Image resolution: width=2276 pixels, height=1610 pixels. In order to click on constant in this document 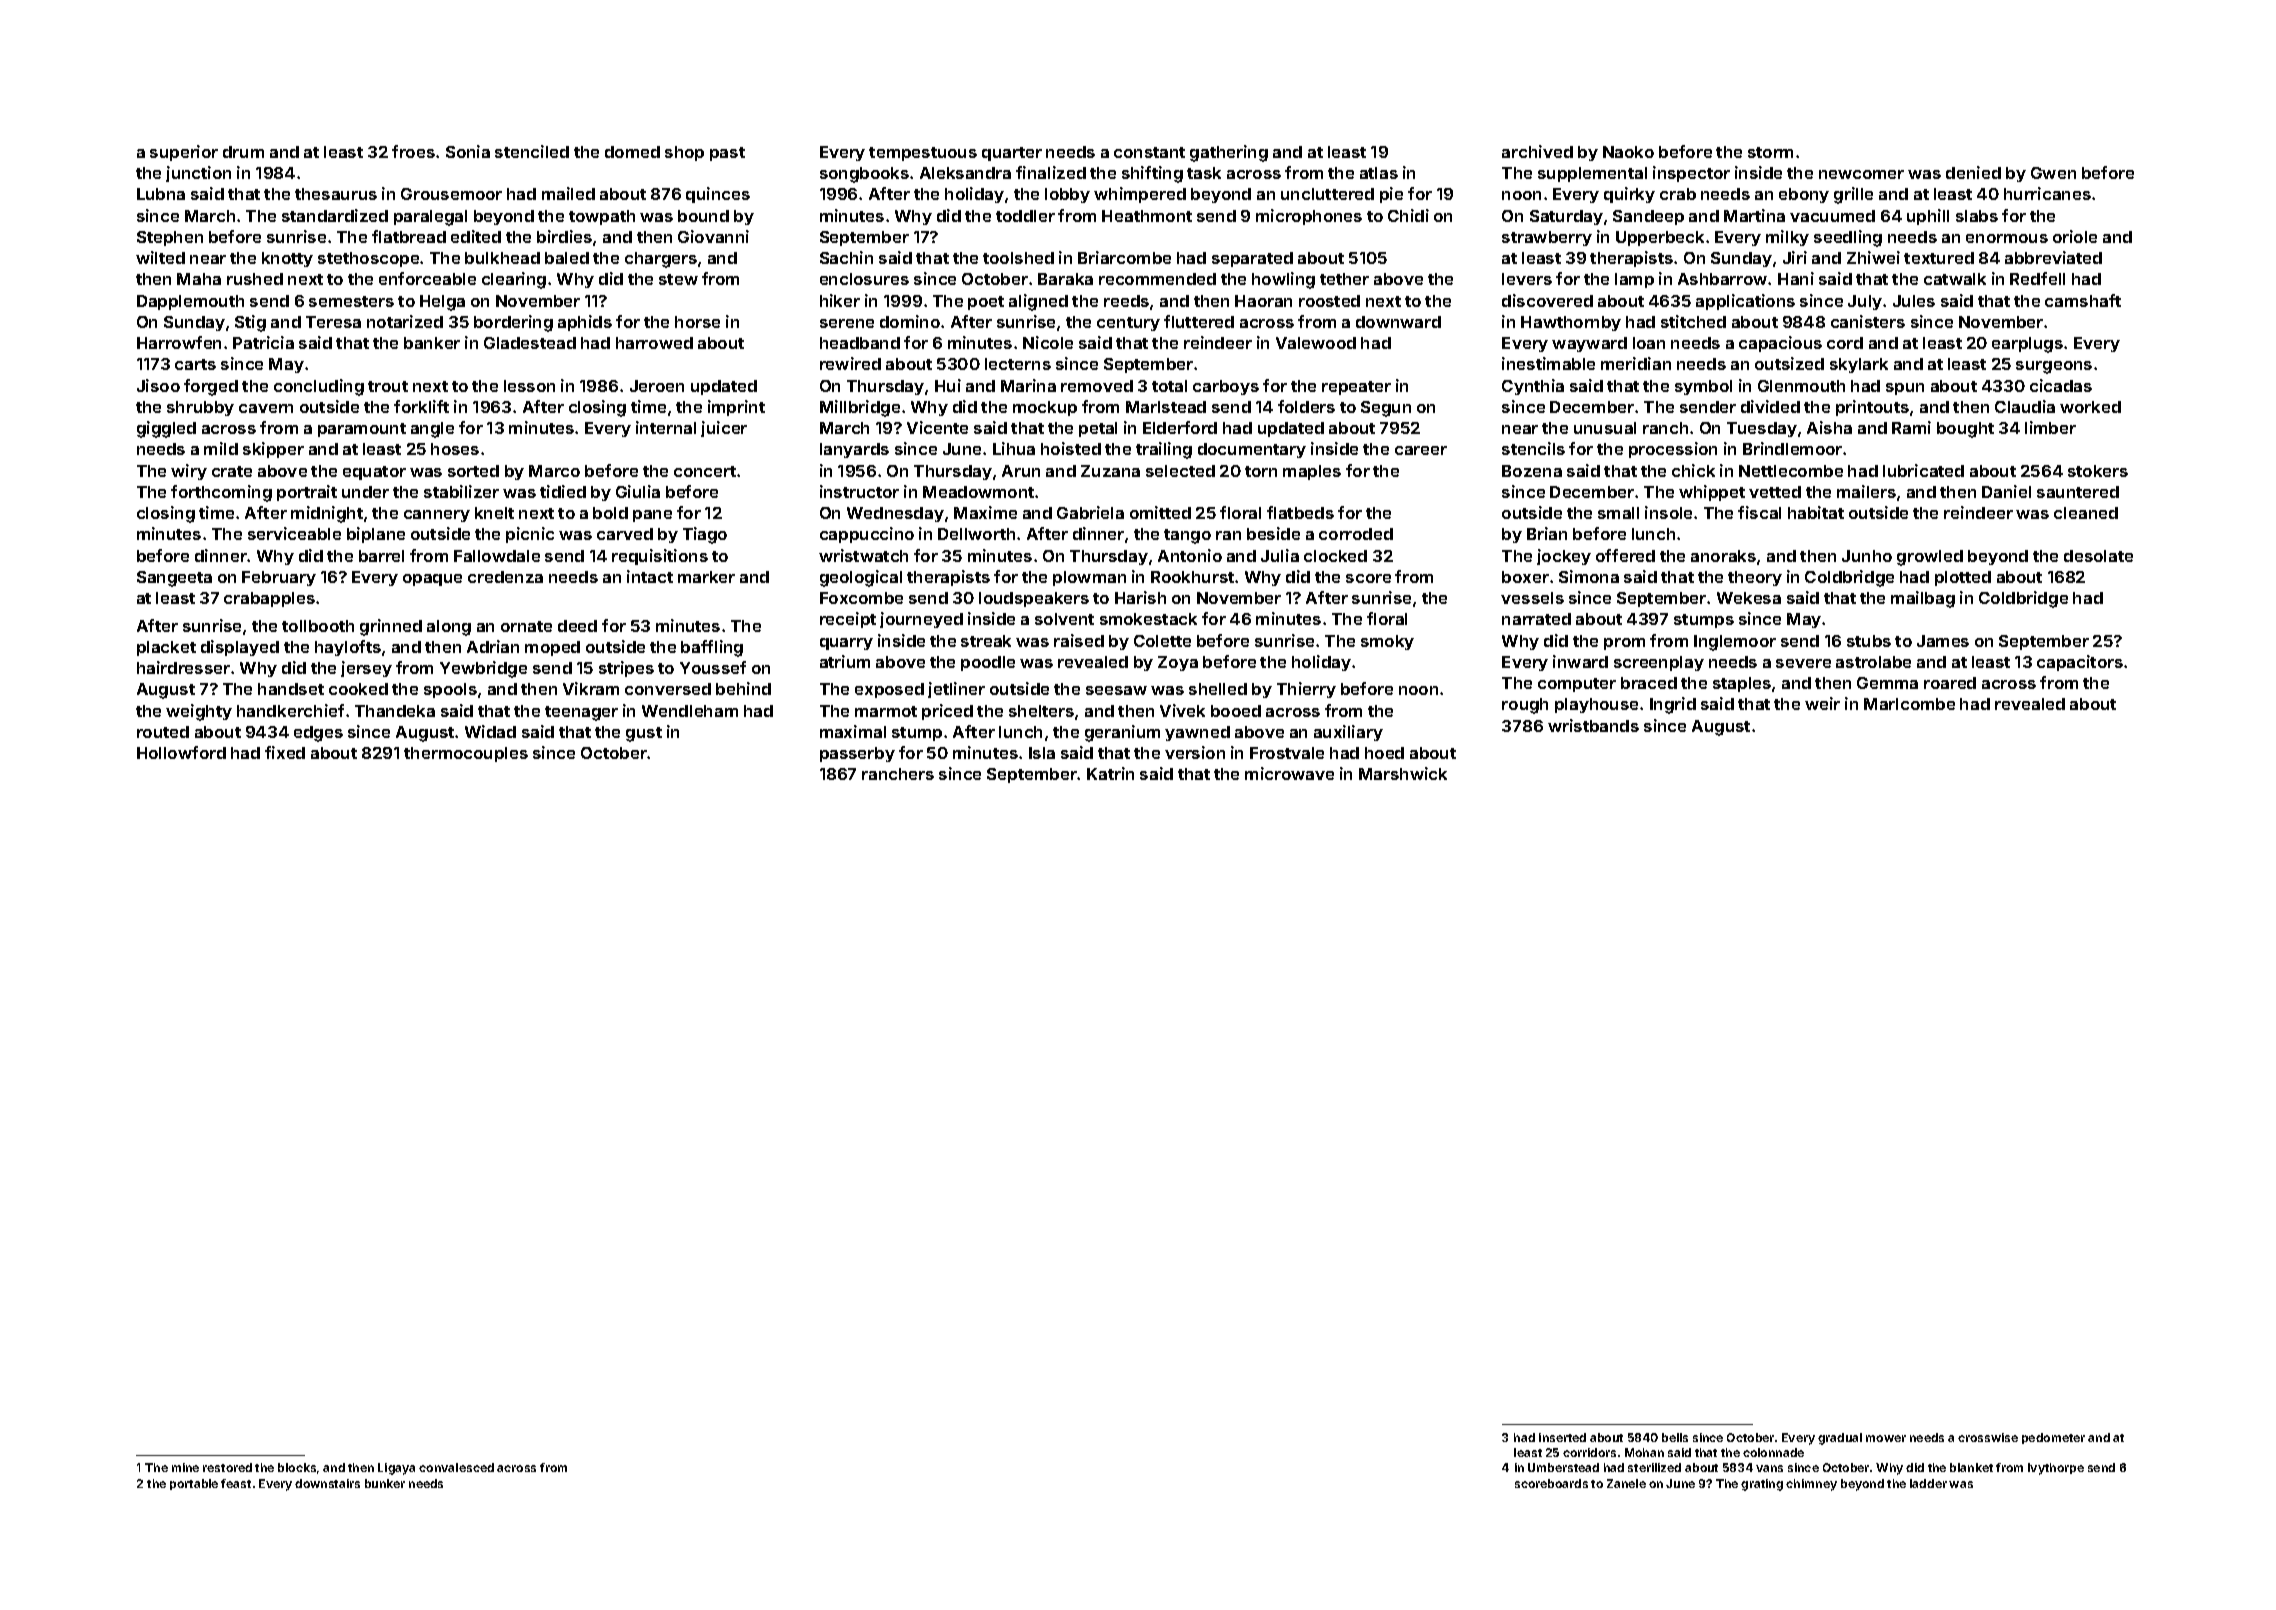, I will do `click(1149, 152)`.
